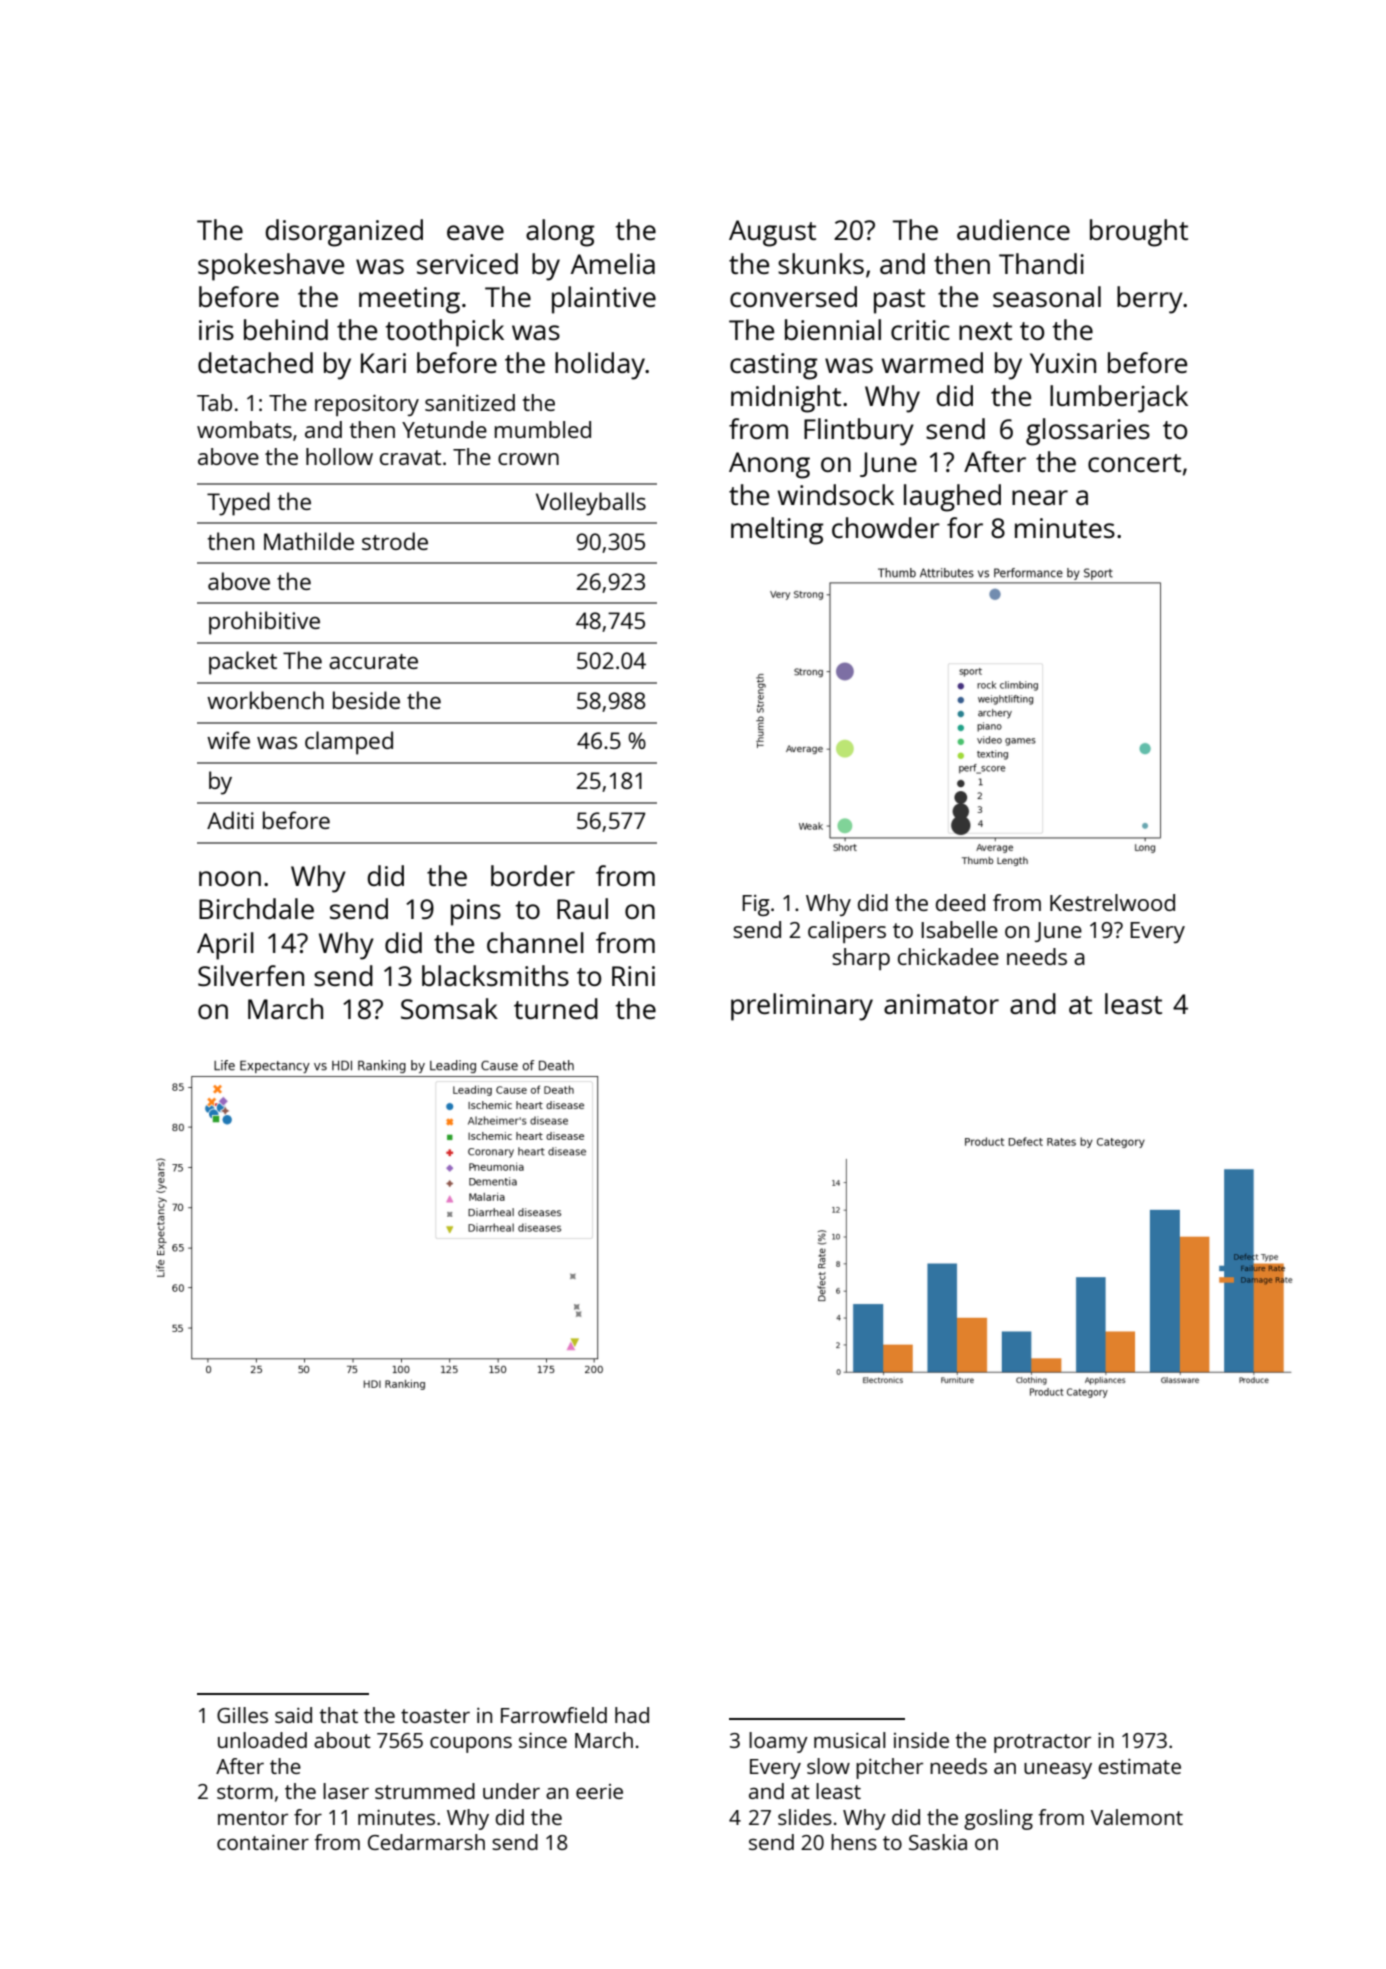 The width and height of the screenshot is (1386, 1969). I want to click on protractor, so click(1042, 1743).
